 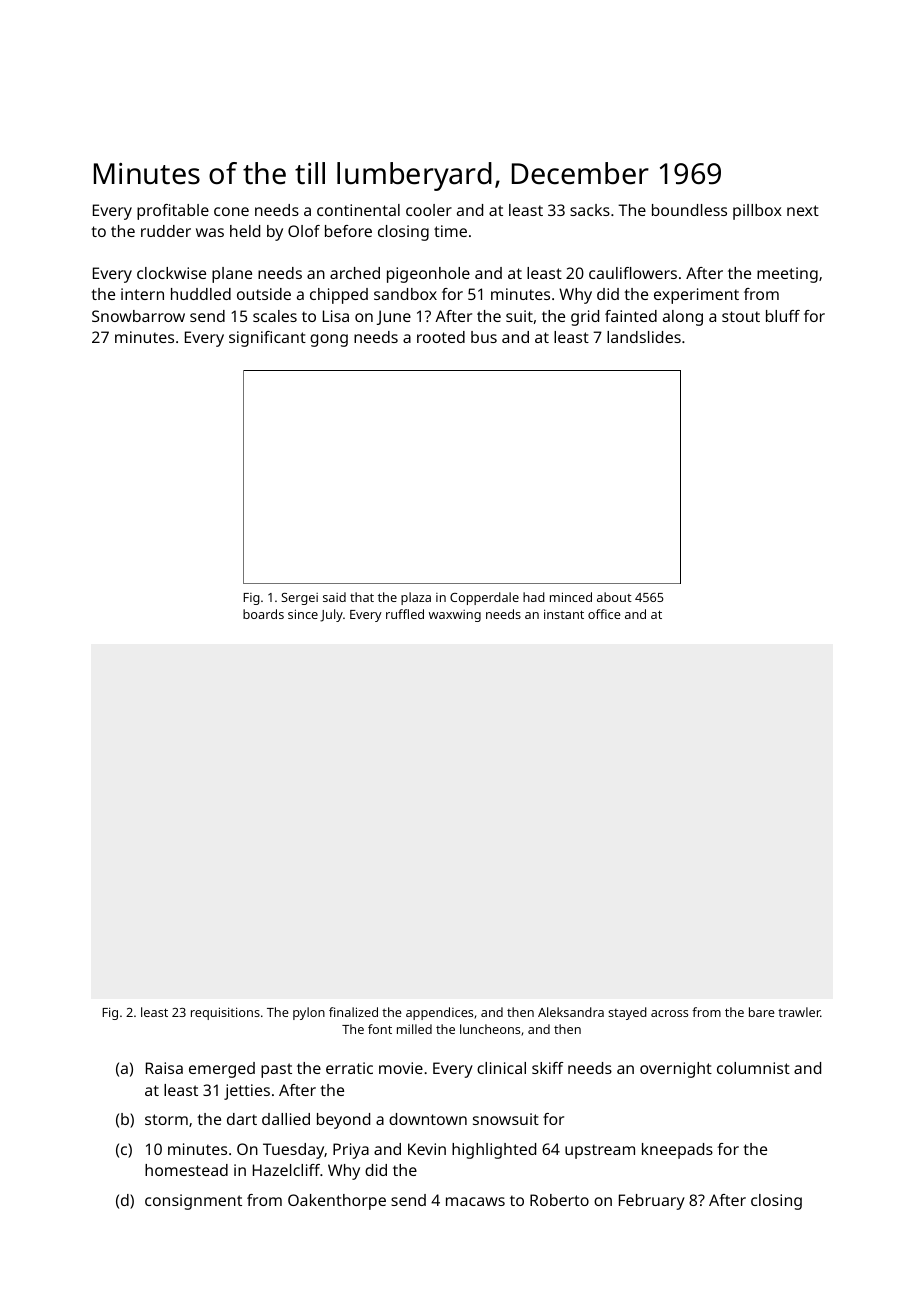 What do you see at coordinates (787, 275) in the screenshot?
I see `meeting` at bounding box center [787, 275].
